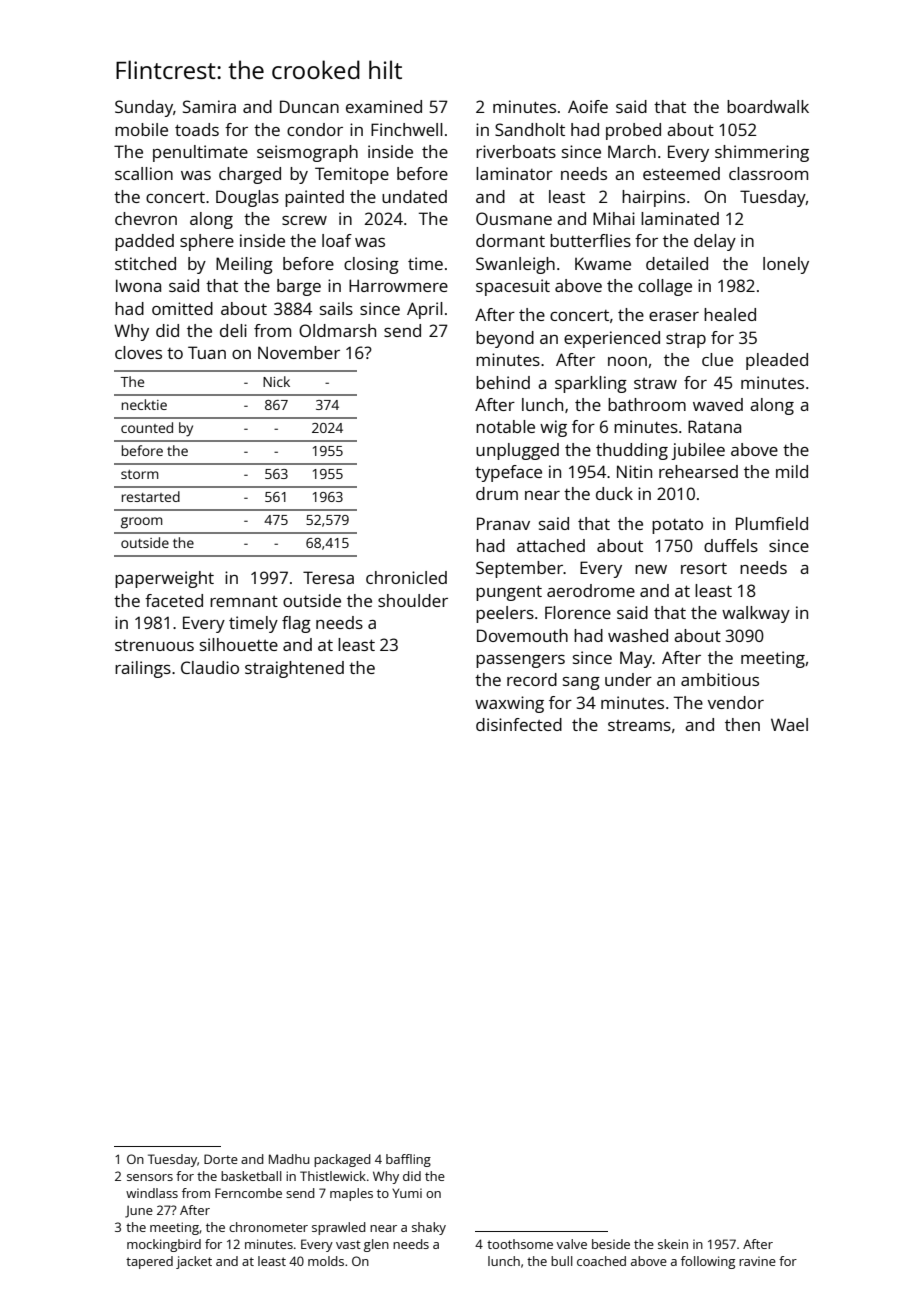 Image resolution: width=924 pixels, height=1308 pixels. Describe the element at coordinates (315, 129) in the screenshot. I see `condor` at that location.
